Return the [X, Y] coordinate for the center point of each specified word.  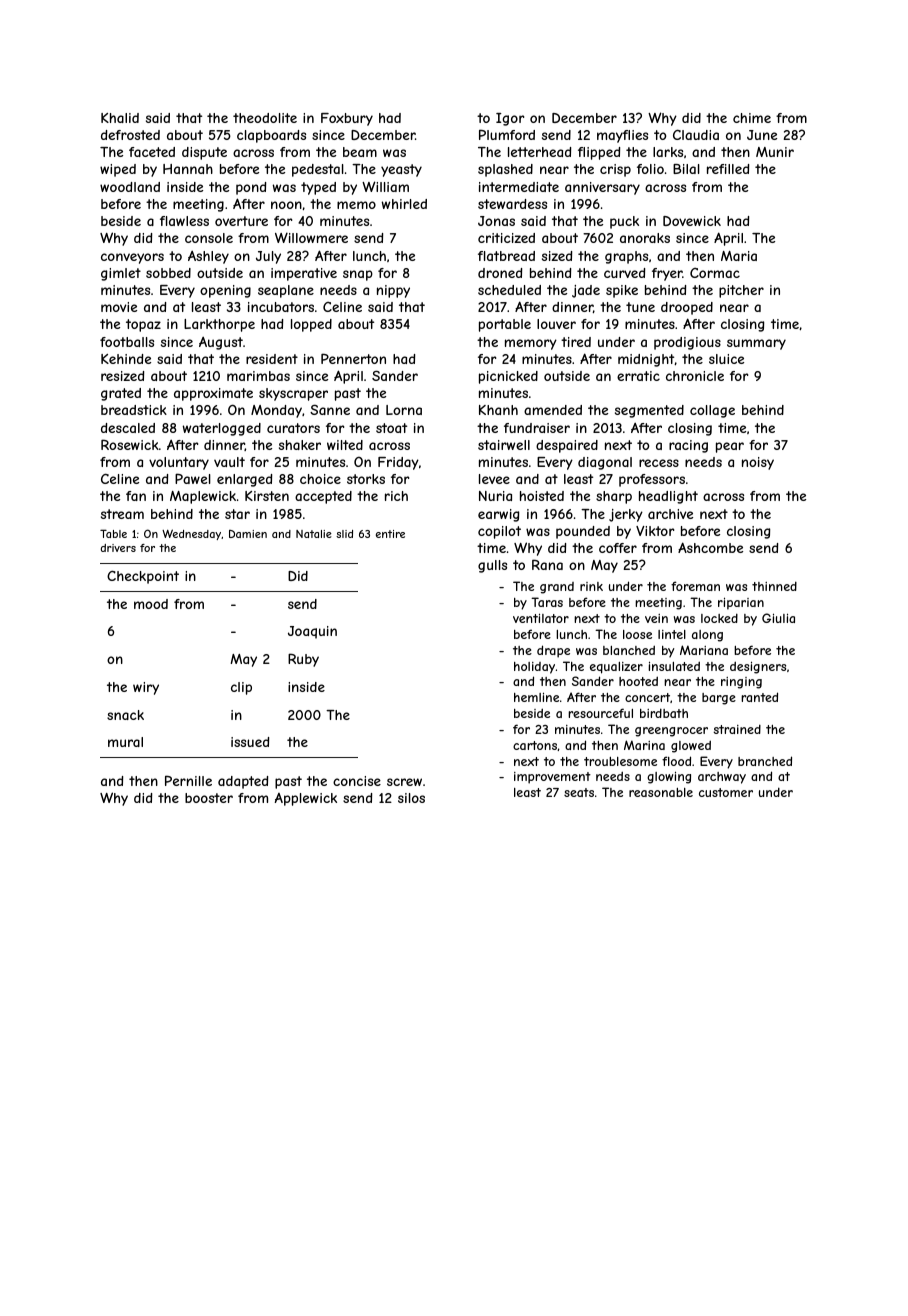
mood [151, 604]
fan [136, 496]
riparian [741, 603]
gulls [492, 566]
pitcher [741, 291]
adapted [243, 782]
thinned [774, 586]
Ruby [303, 660]
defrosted [130, 135]
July [268, 257]
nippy [393, 291]
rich [396, 496]
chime [752, 118]
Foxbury [347, 119]
